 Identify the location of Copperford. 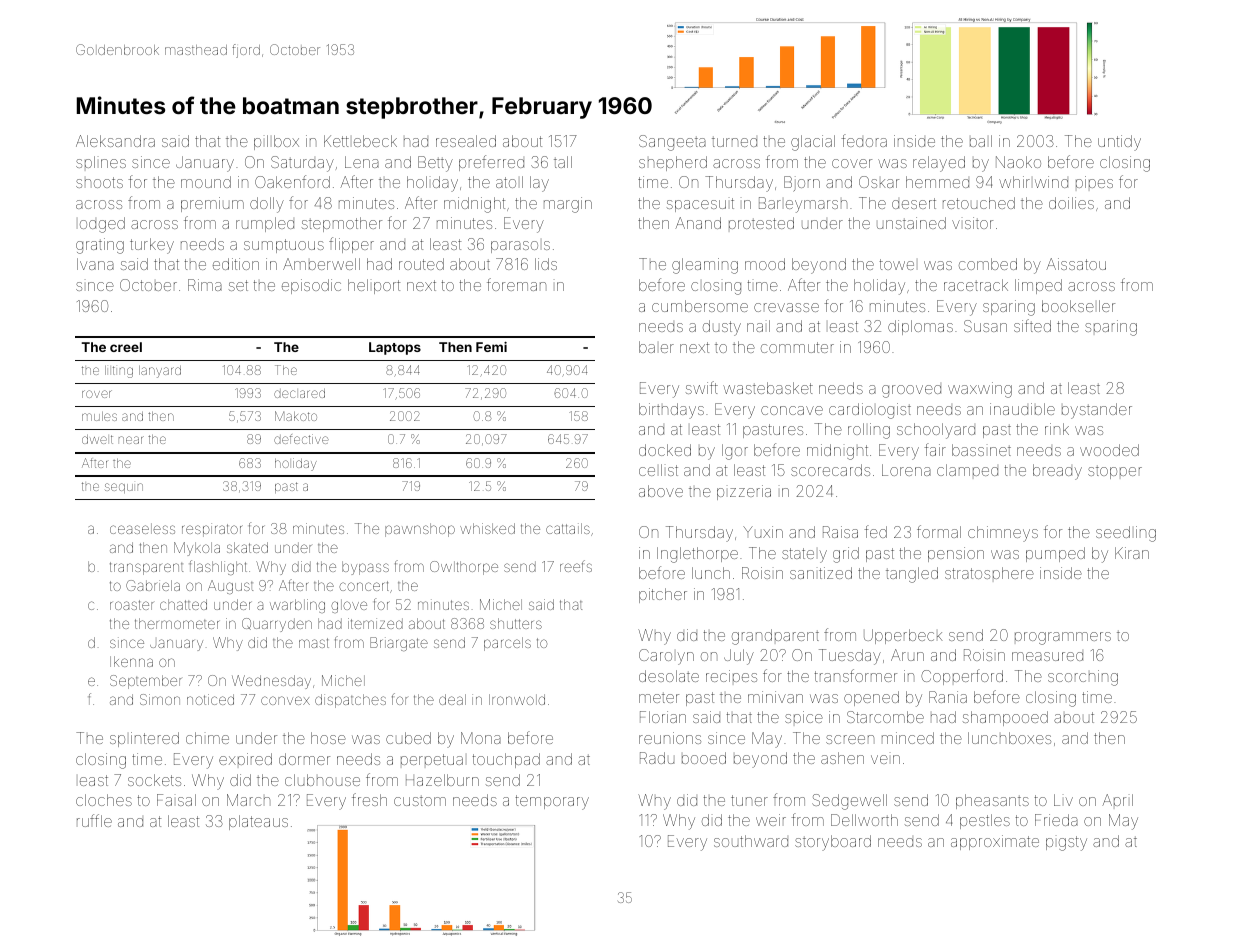
(962, 677).
